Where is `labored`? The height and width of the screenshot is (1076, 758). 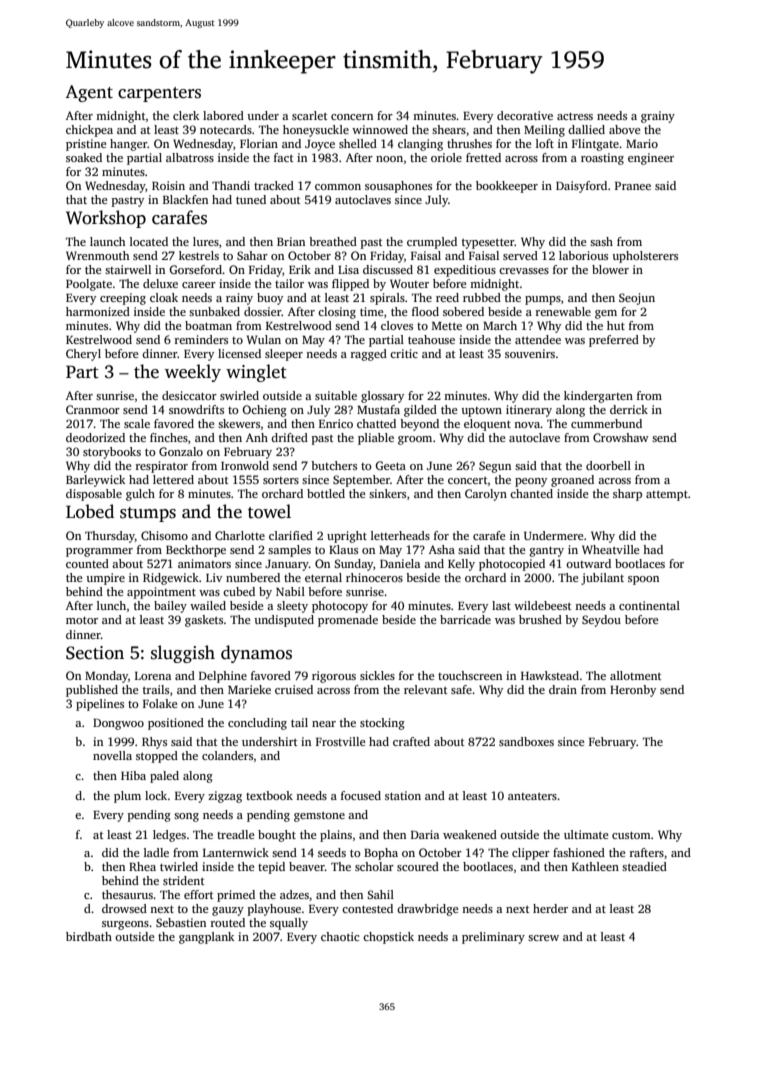
labored is located at coordinates (223, 115).
